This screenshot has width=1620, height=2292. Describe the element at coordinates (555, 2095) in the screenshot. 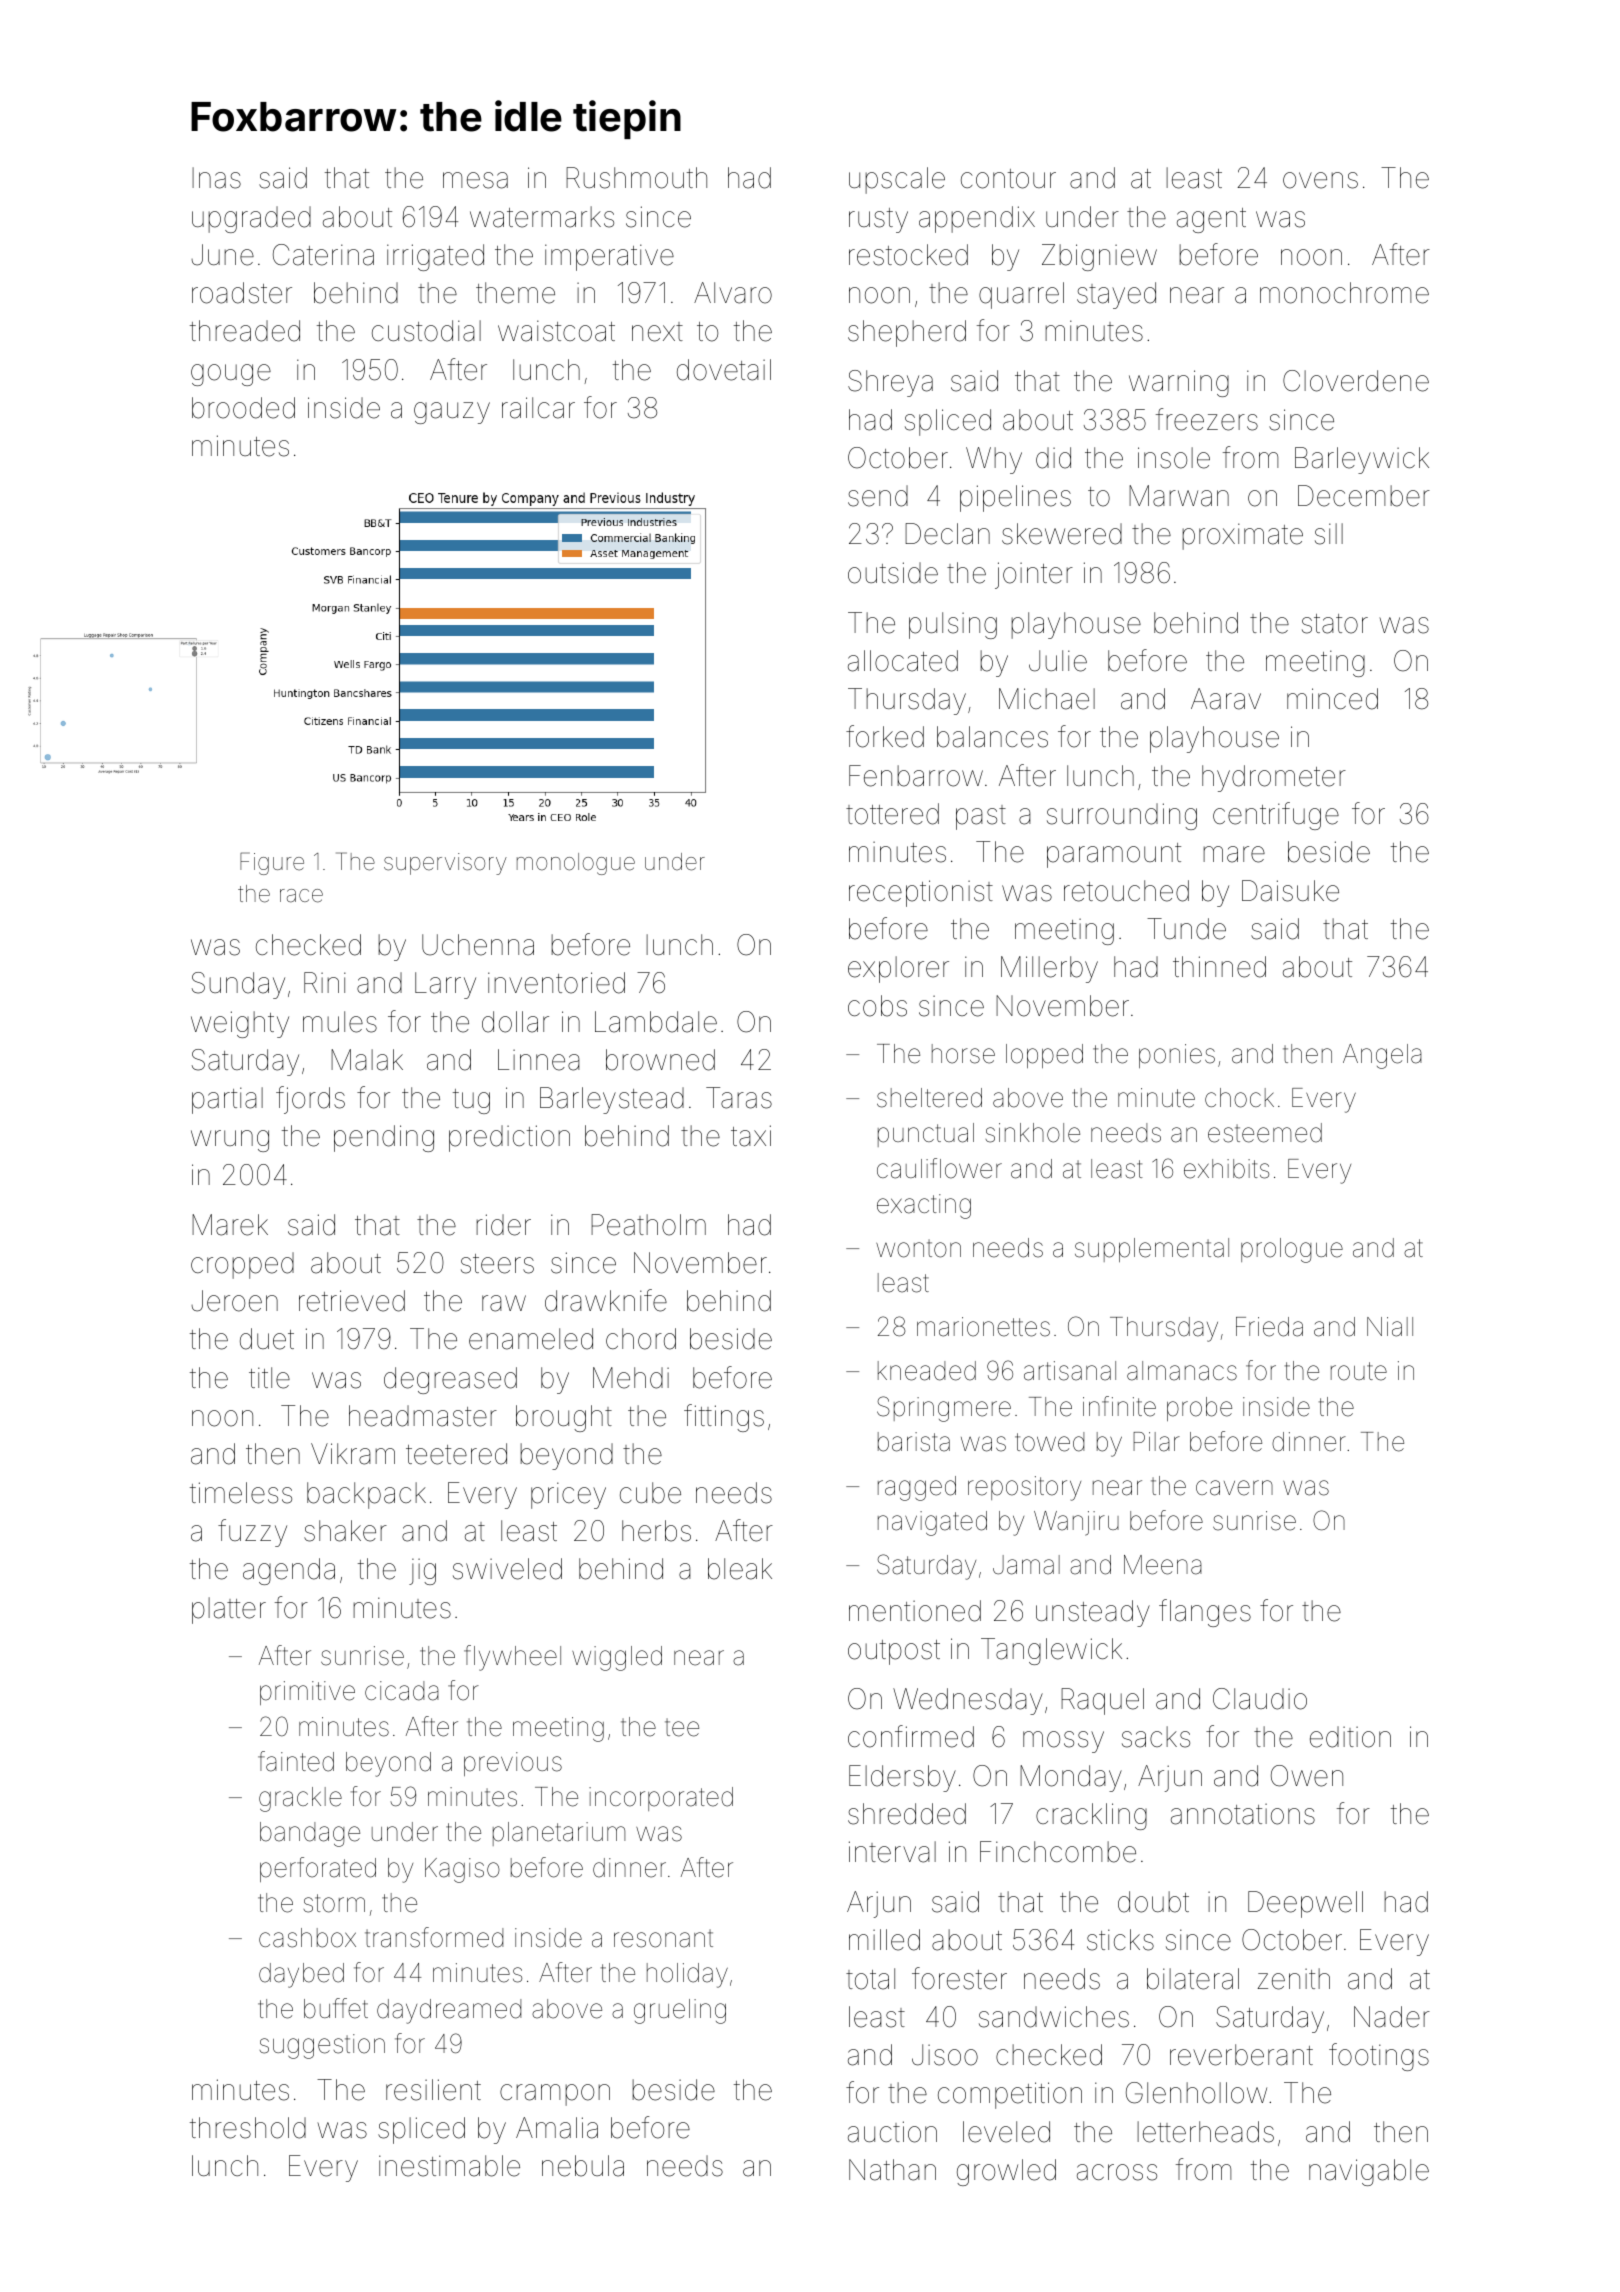

I see `crampon` at that location.
